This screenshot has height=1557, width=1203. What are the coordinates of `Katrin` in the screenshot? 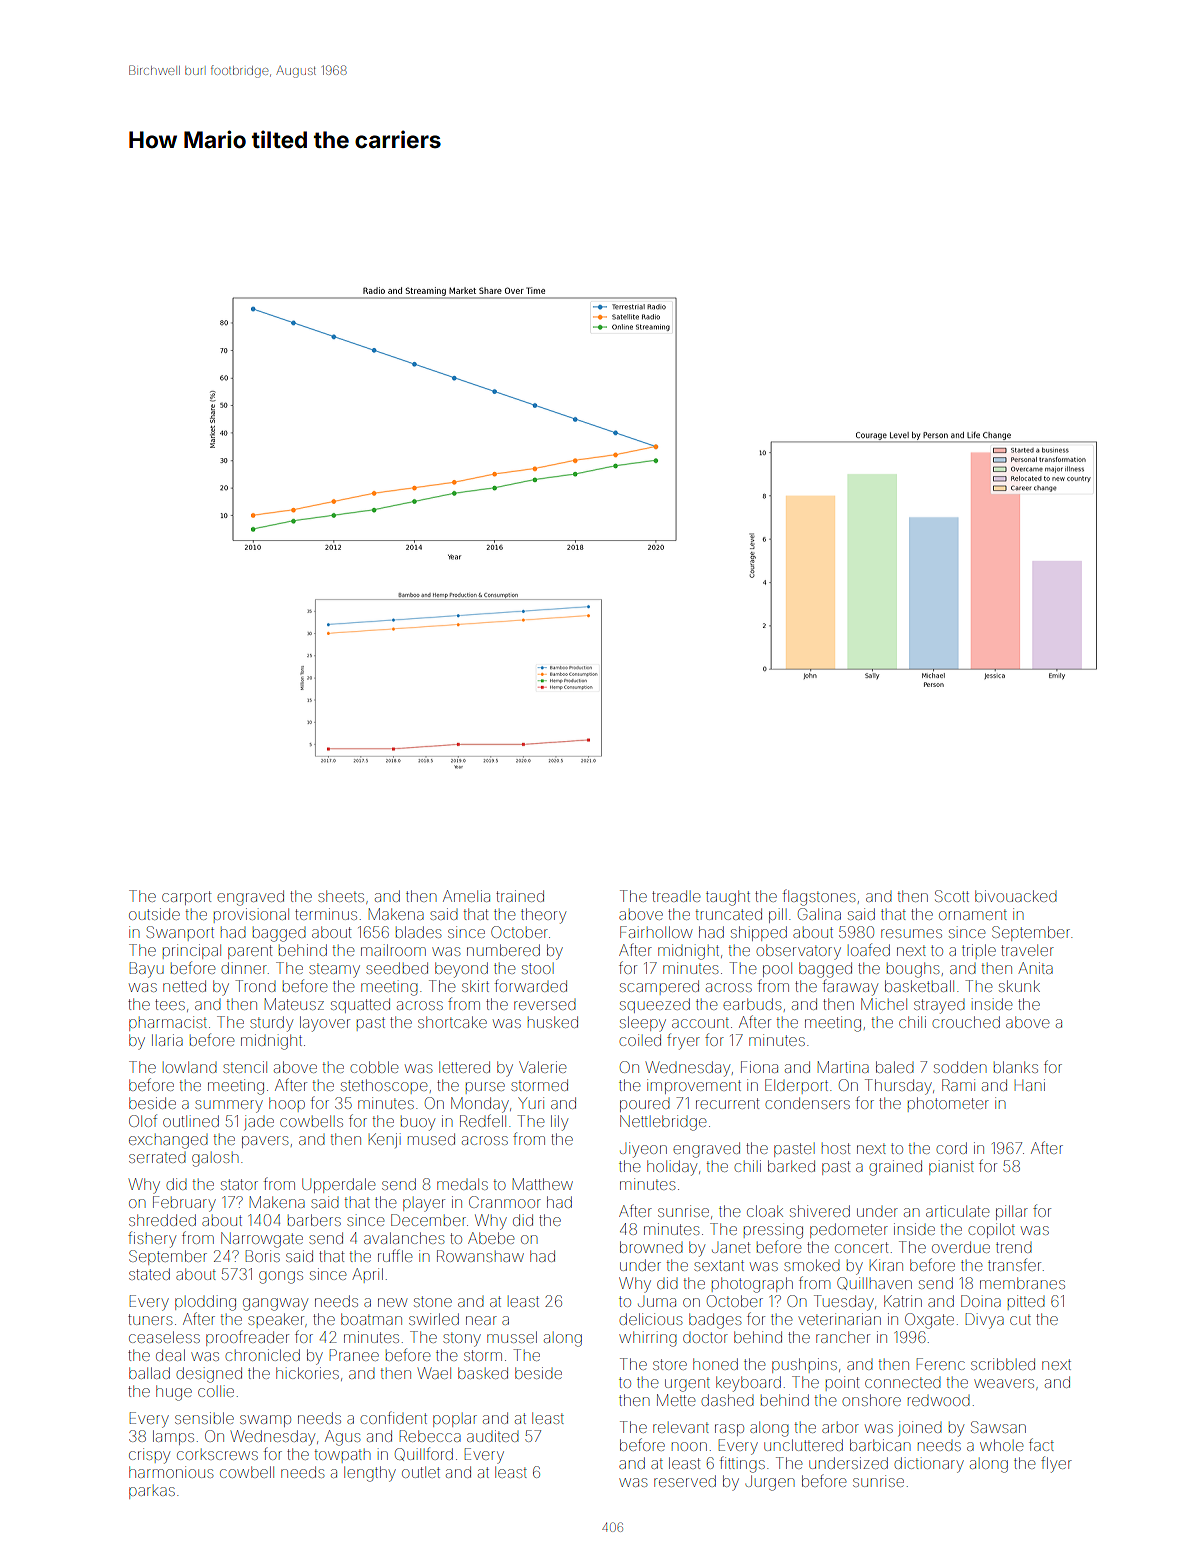 It's located at (903, 1301).
